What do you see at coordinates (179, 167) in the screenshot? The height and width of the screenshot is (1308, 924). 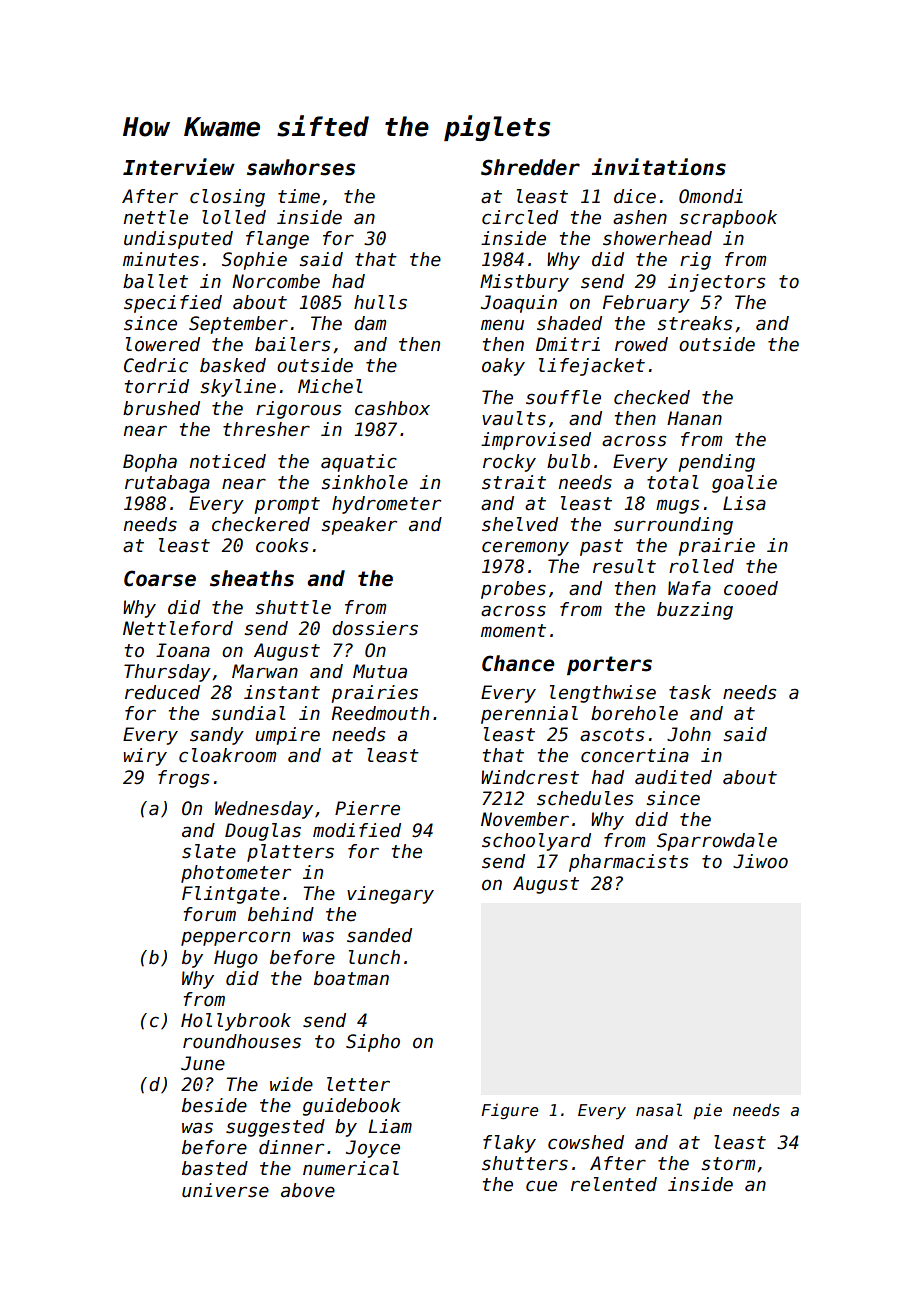 I see `Interview` at bounding box center [179, 167].
